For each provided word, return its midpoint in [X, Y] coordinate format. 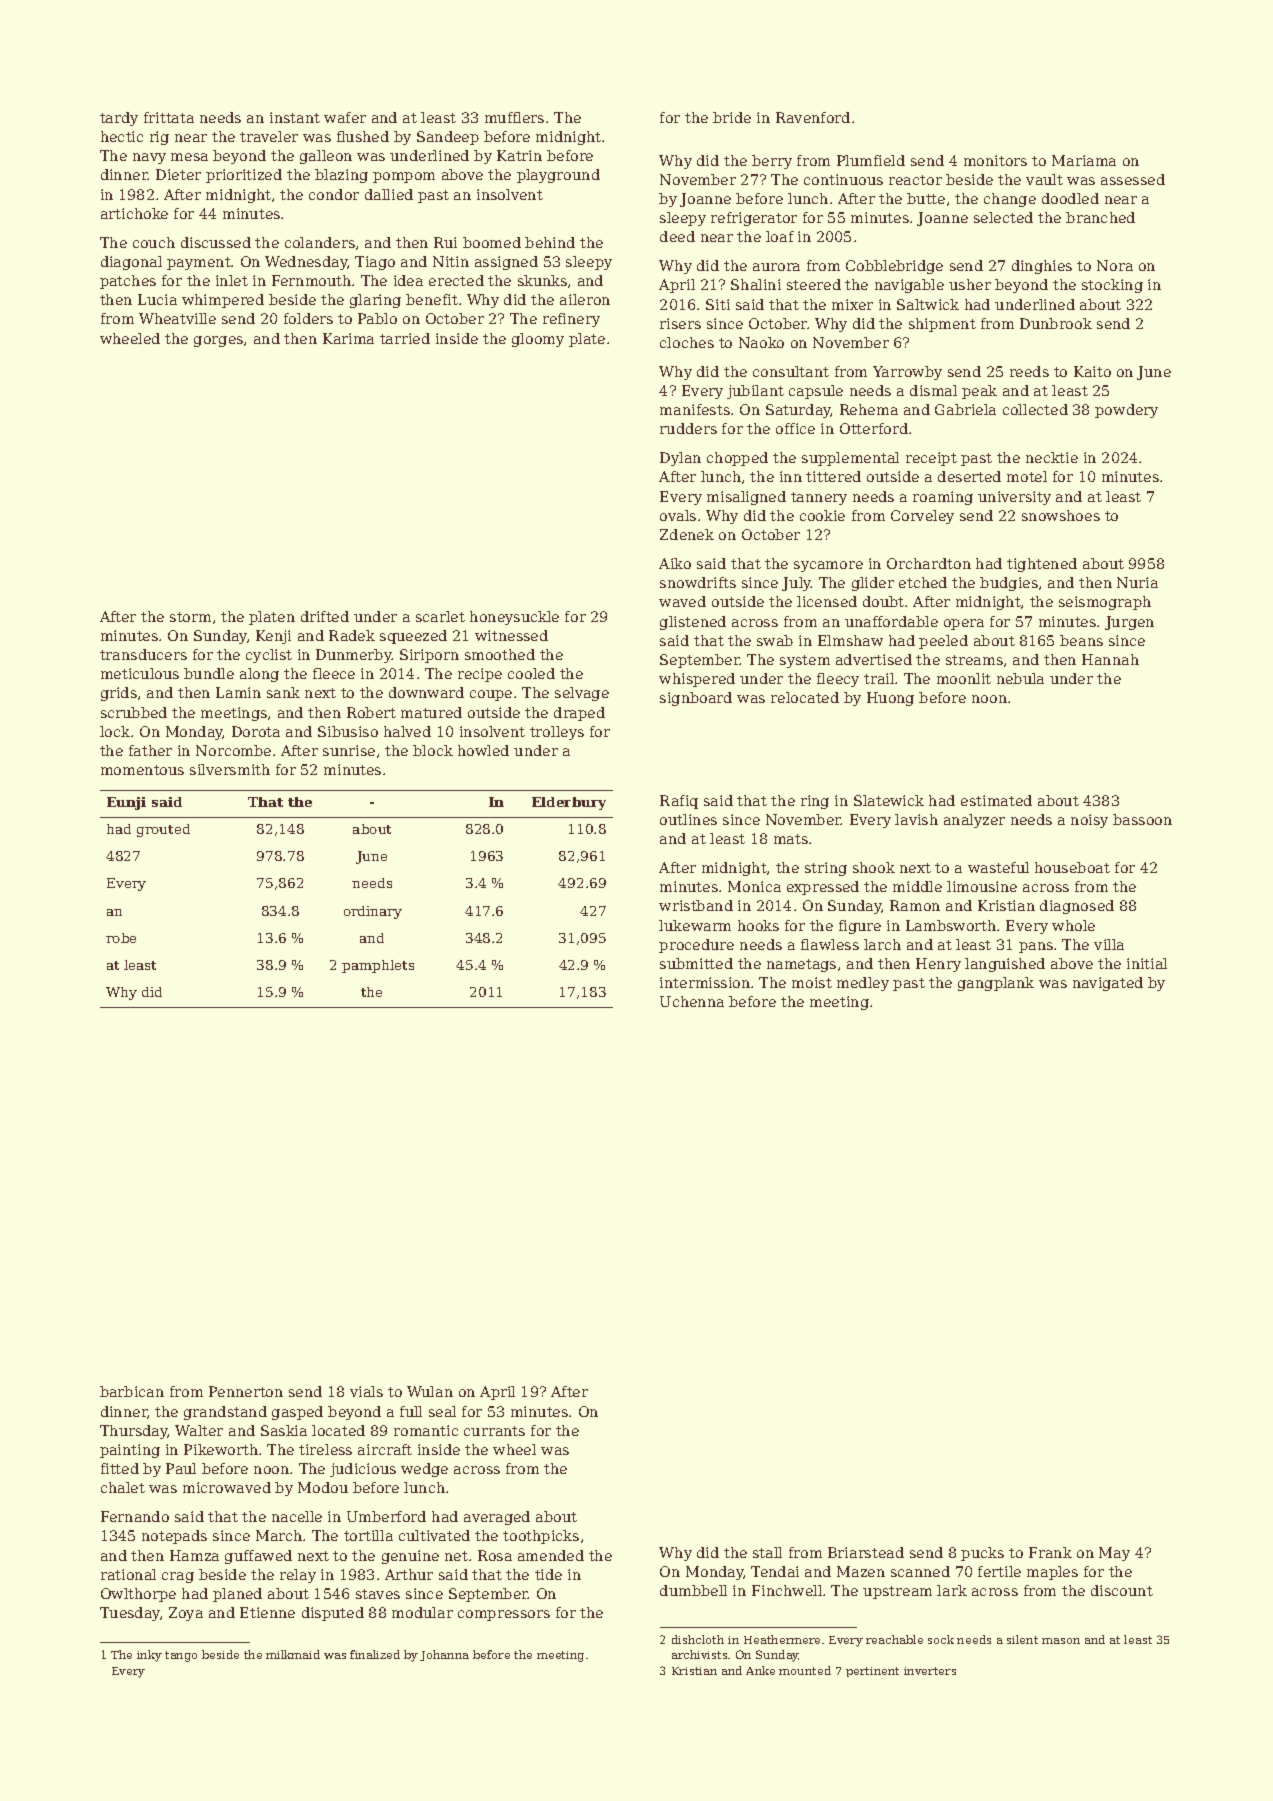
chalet [123, 1487]
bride [732, 117]
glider [873, 584]
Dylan [680, 459]
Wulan [430, 1391]
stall [767, 1552]
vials [366, 1391]
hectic [122, 136]
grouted [163, 830]
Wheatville [177, 318]
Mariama [1084, 160]
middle [917, 886]
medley [863, 984]
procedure [696, 946]
